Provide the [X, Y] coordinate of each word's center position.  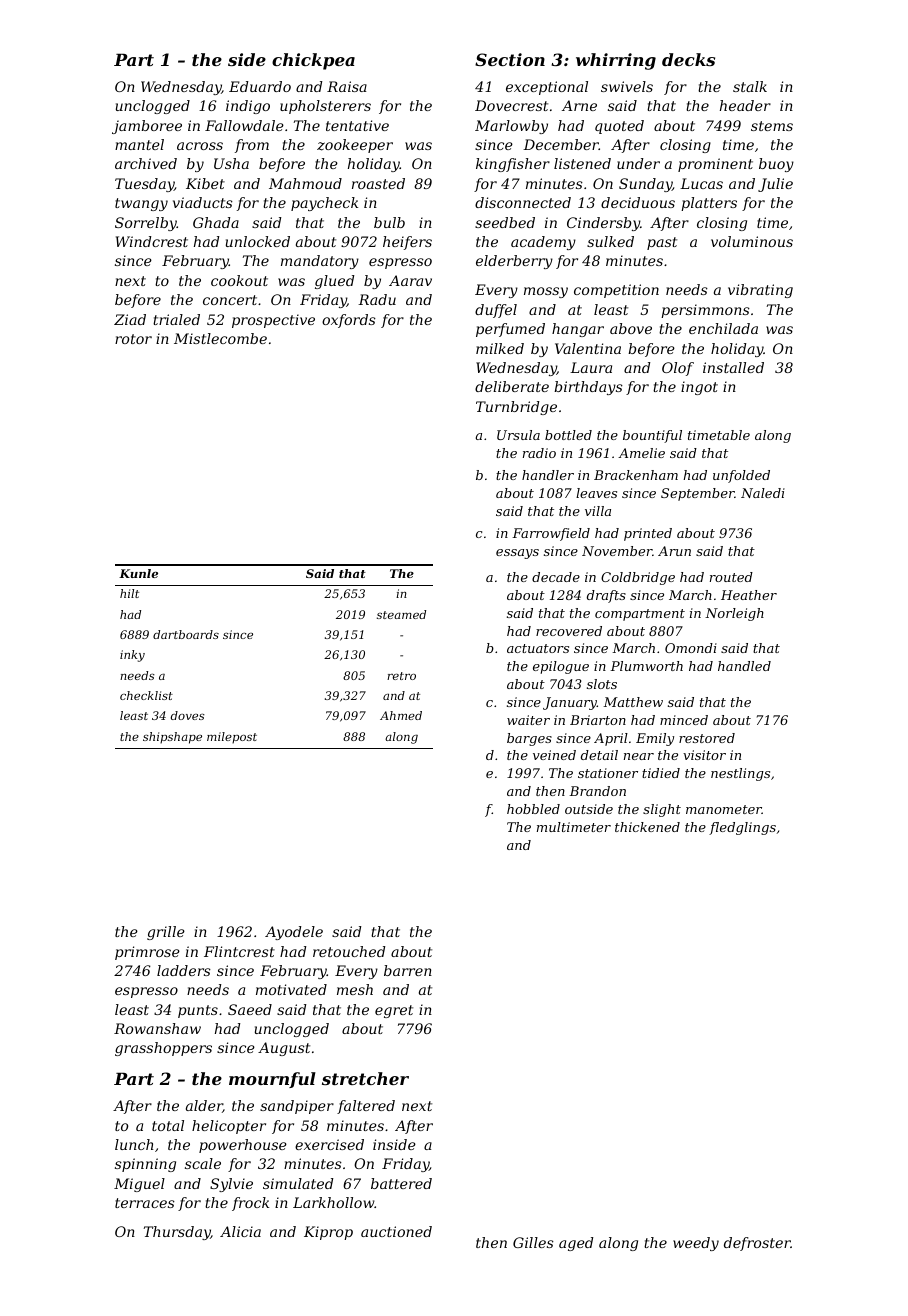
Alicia [240, 1231]
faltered [366, 1107]
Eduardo [260, 86]
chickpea [313, 61]
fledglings [742, 828]
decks [688, 59]
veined [554, 755]
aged [576, 1244]
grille [166, 933]
